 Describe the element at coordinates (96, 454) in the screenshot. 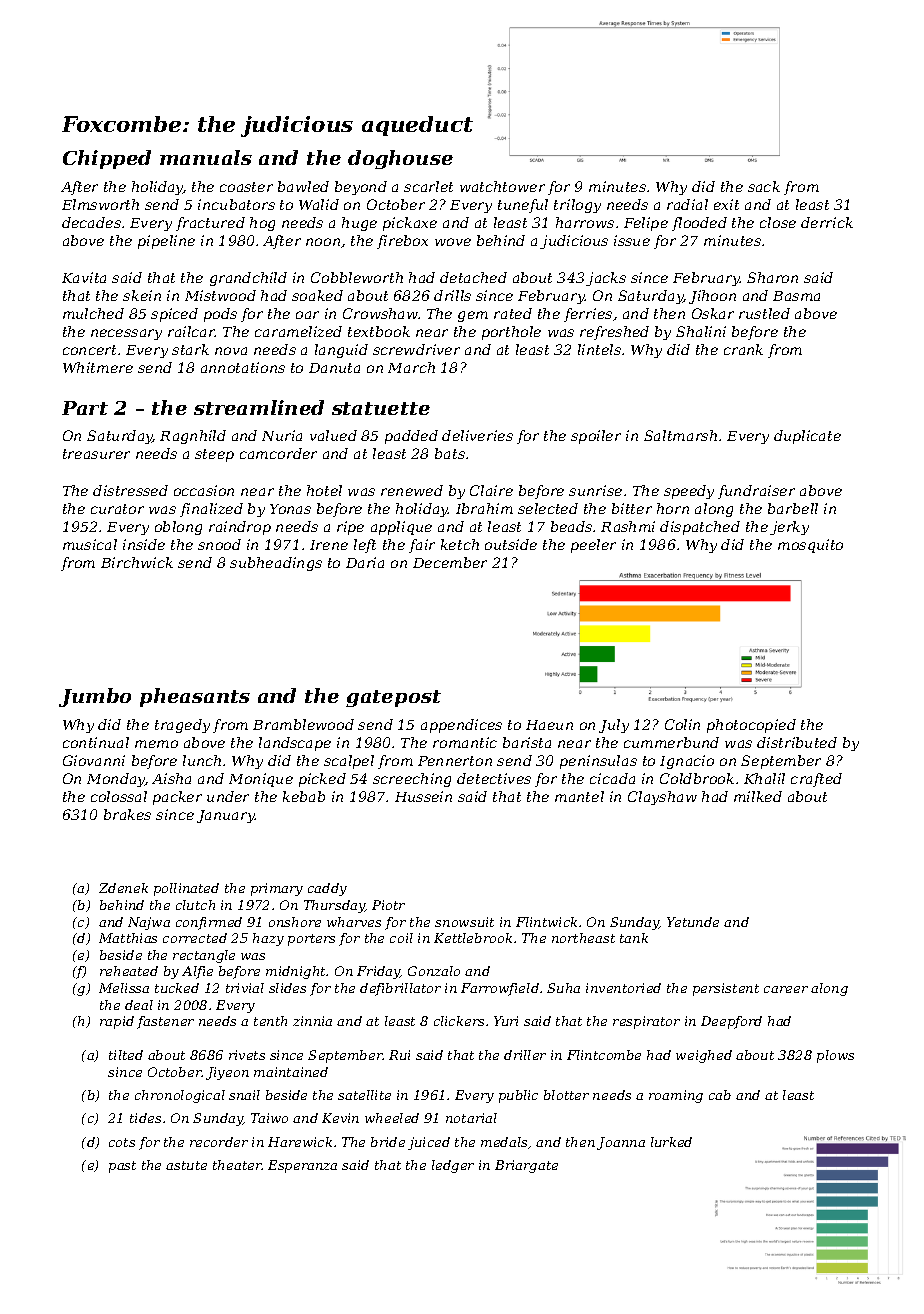

I see `treasurer` at that location.
